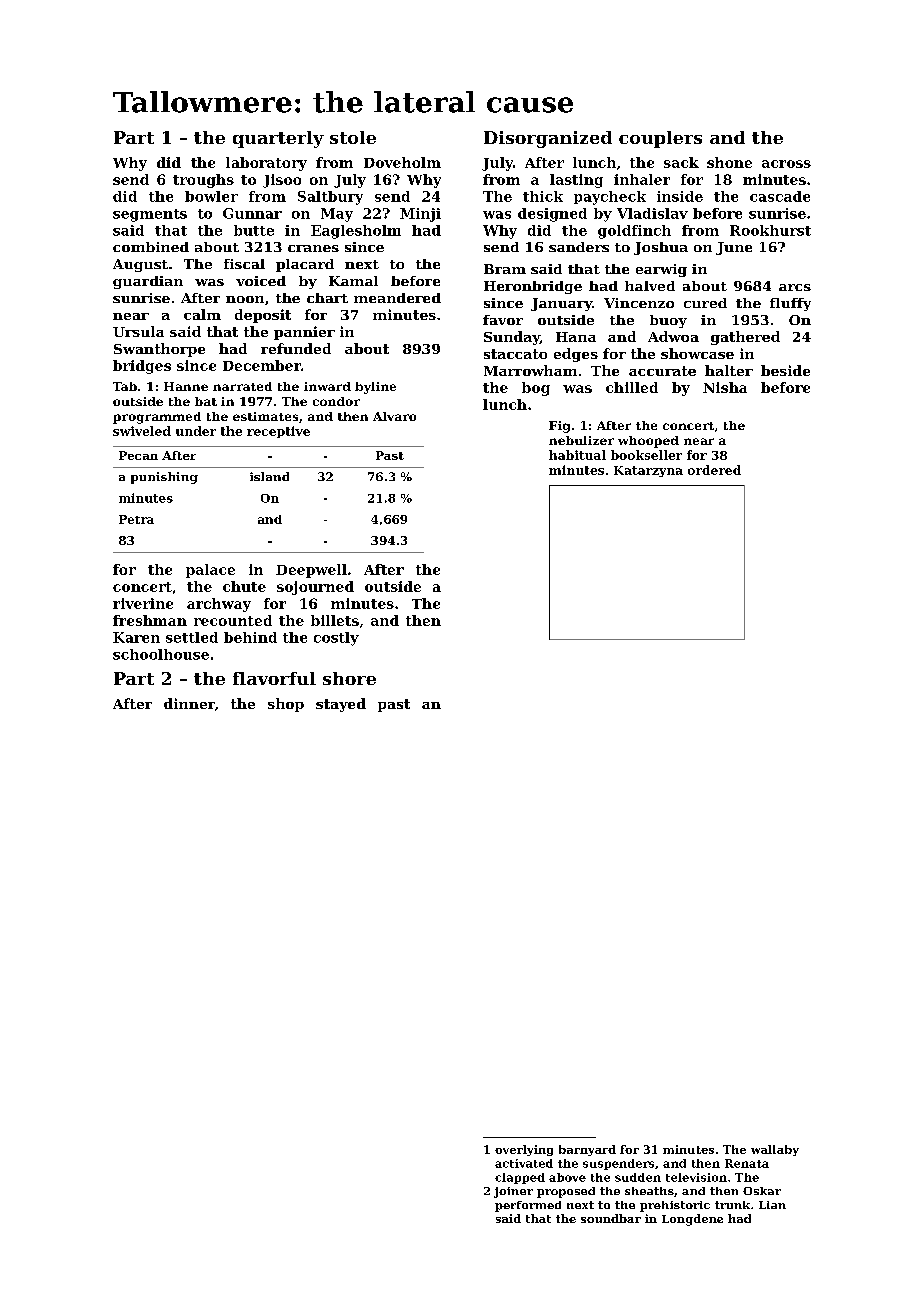 Image resolution: width=924 pixels, height=1308 pixels. What do you see at coordinates (524, 1150) in the screenshot?
I see `overlying` at bounding box center [524, 1150].
